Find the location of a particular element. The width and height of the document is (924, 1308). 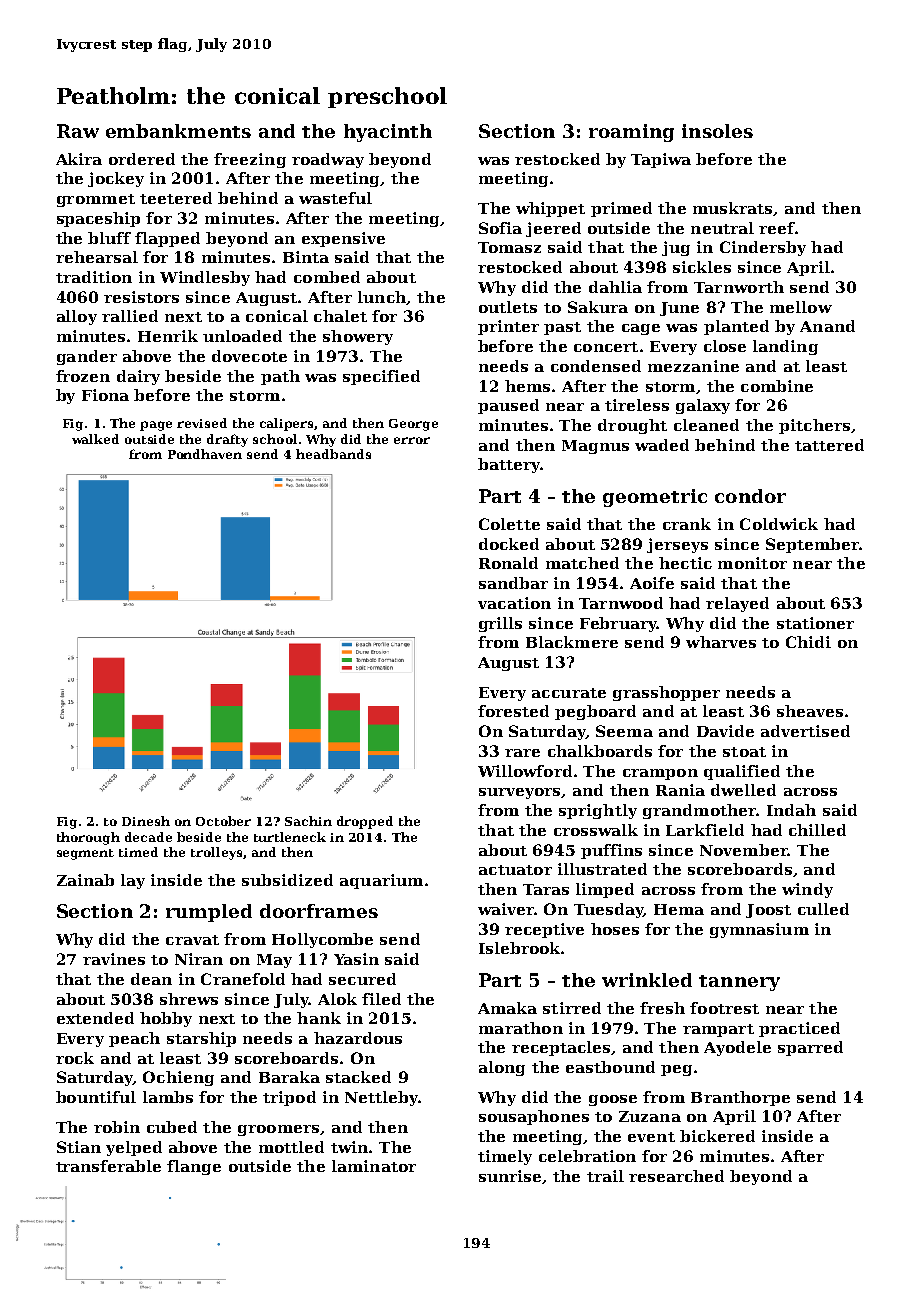

insoles is located at coordinates (717, 131).
